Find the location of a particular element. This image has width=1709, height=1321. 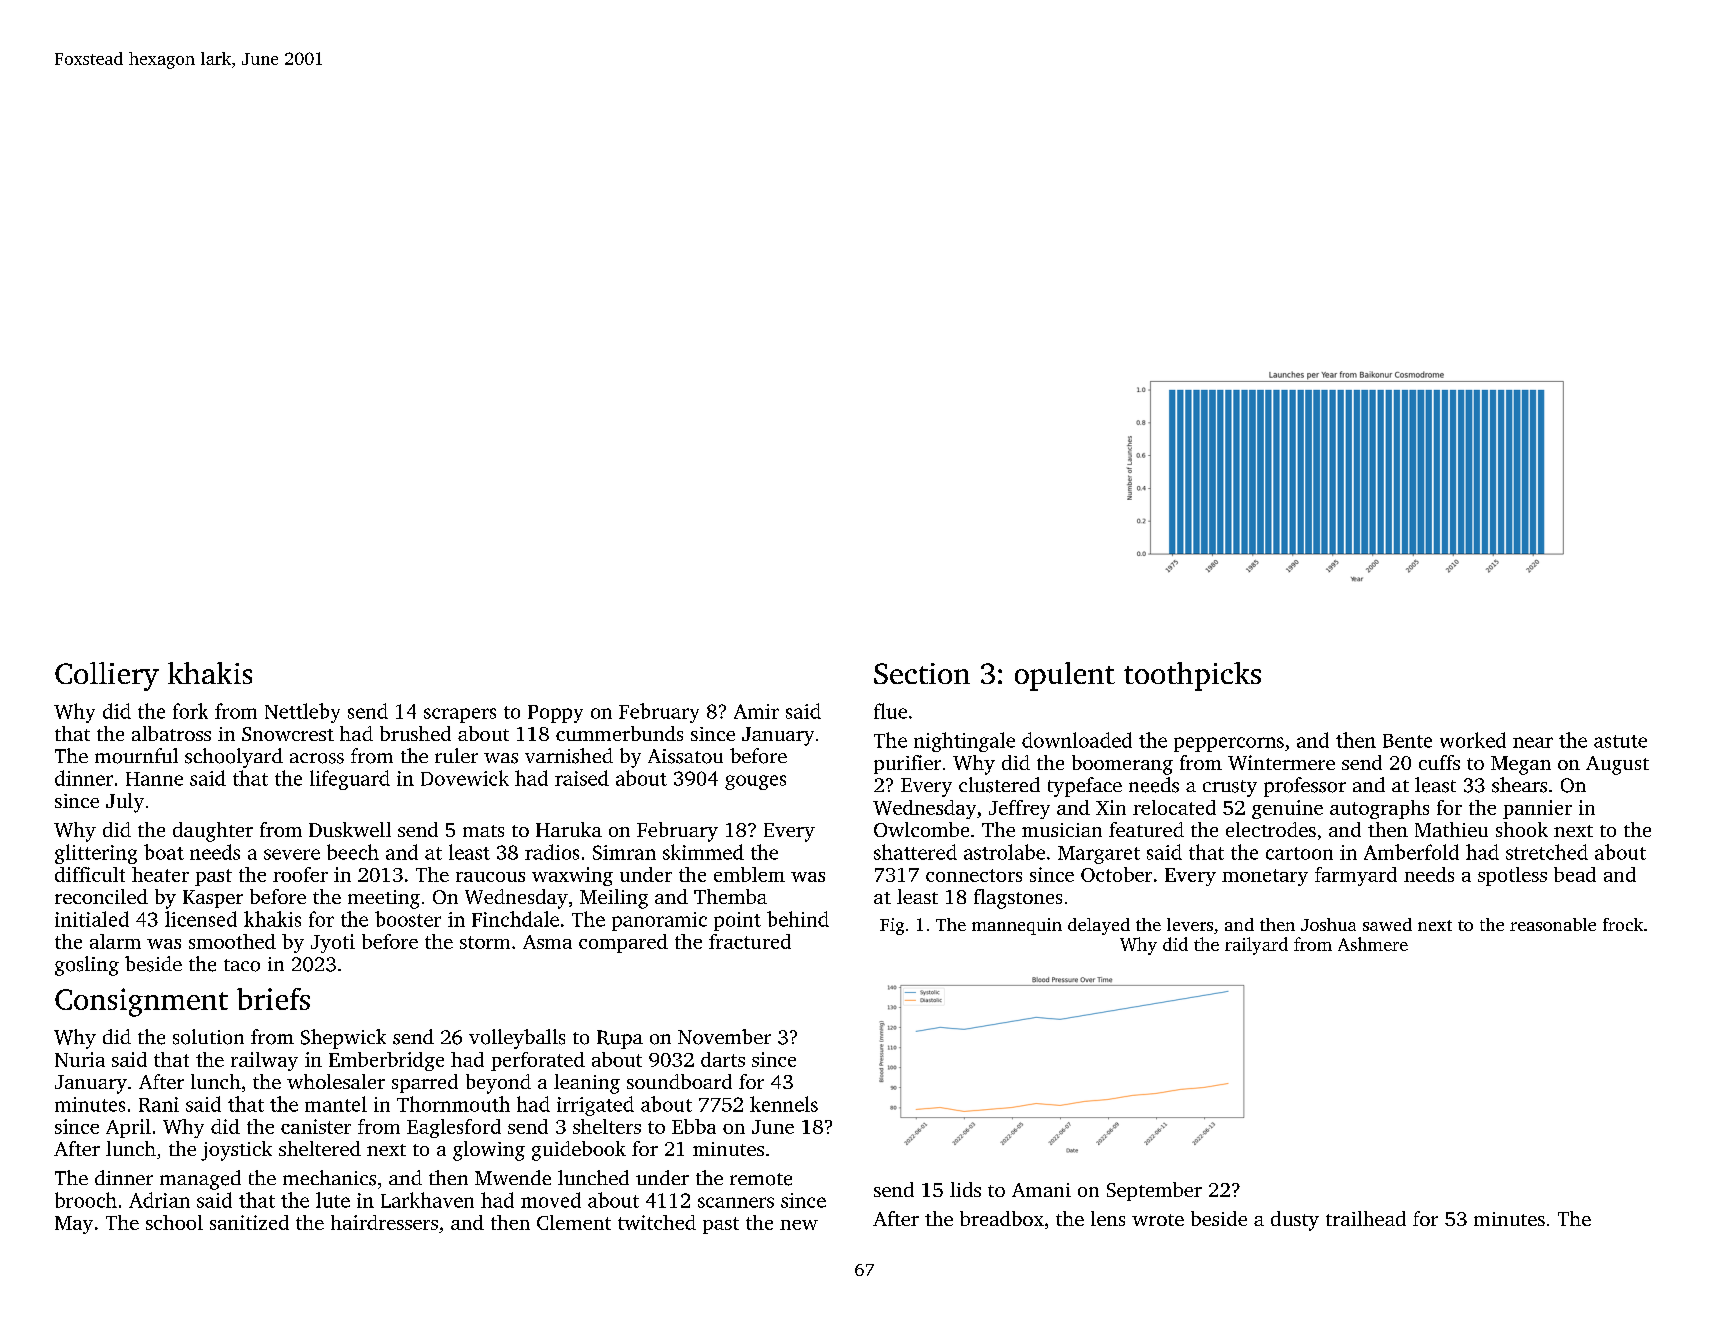

purifier is located at coordinates (907, 764).
